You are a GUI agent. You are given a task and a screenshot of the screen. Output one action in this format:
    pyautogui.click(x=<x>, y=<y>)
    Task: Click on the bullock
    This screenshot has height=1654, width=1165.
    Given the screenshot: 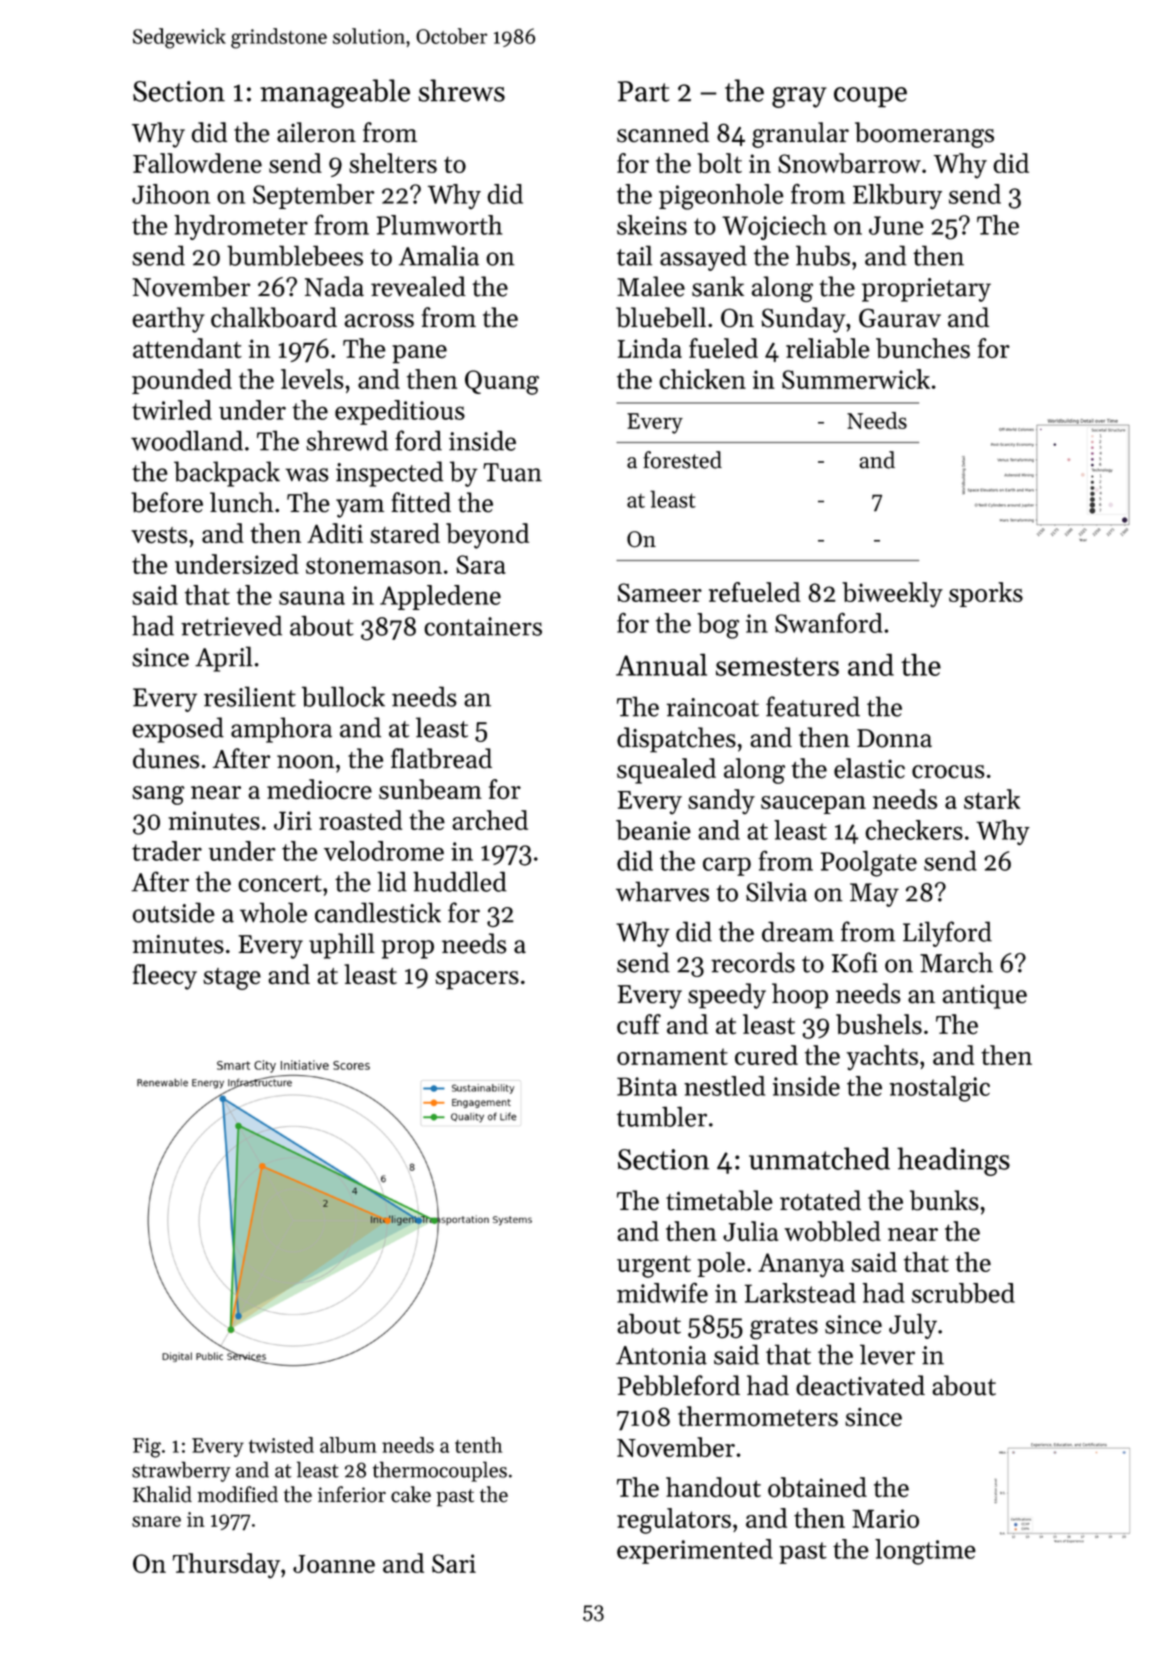 What is the action you would take?
    pyautogui.click(x=343, y=696)
